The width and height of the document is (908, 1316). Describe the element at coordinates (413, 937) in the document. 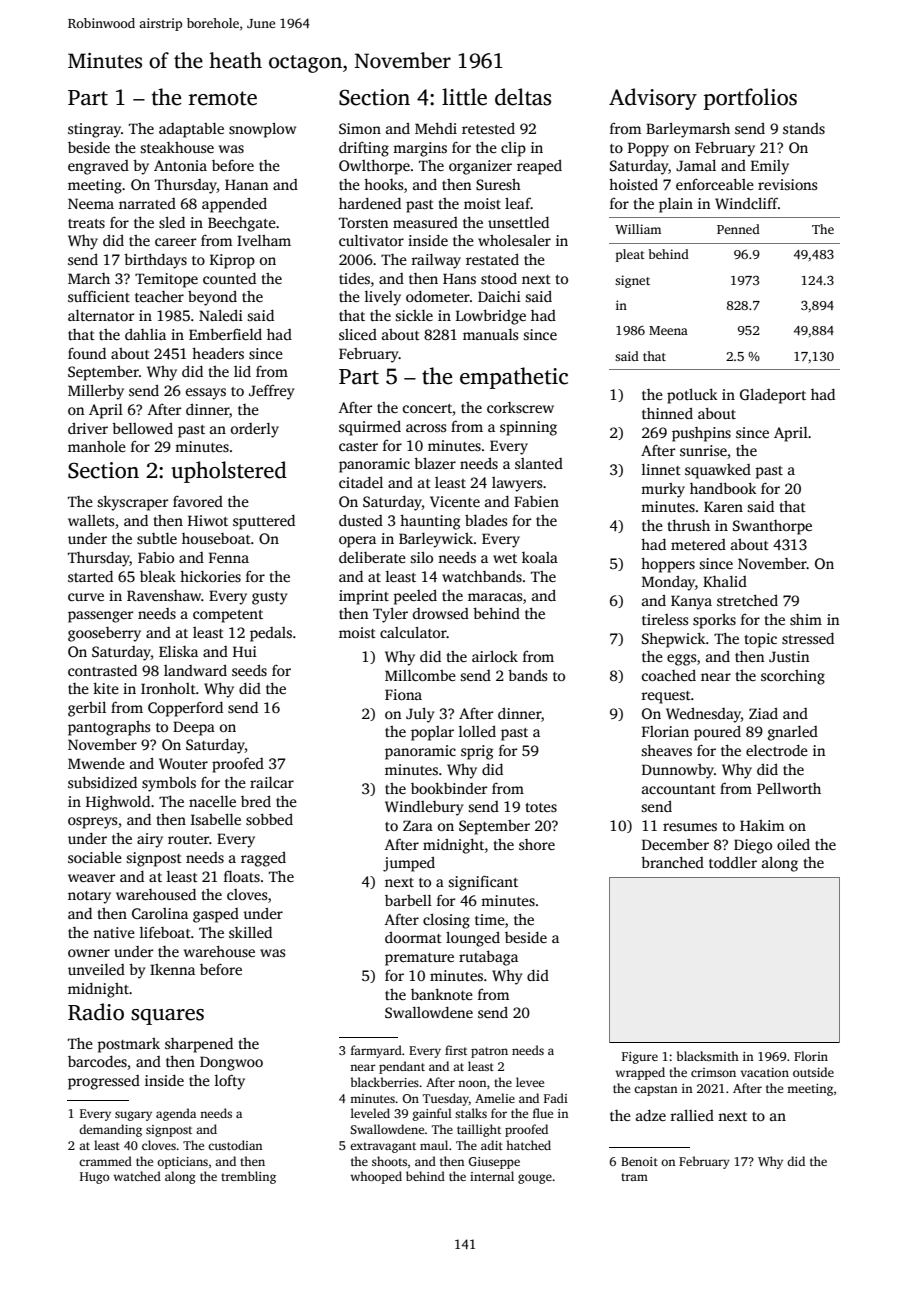

I see `doormat` at that location.
